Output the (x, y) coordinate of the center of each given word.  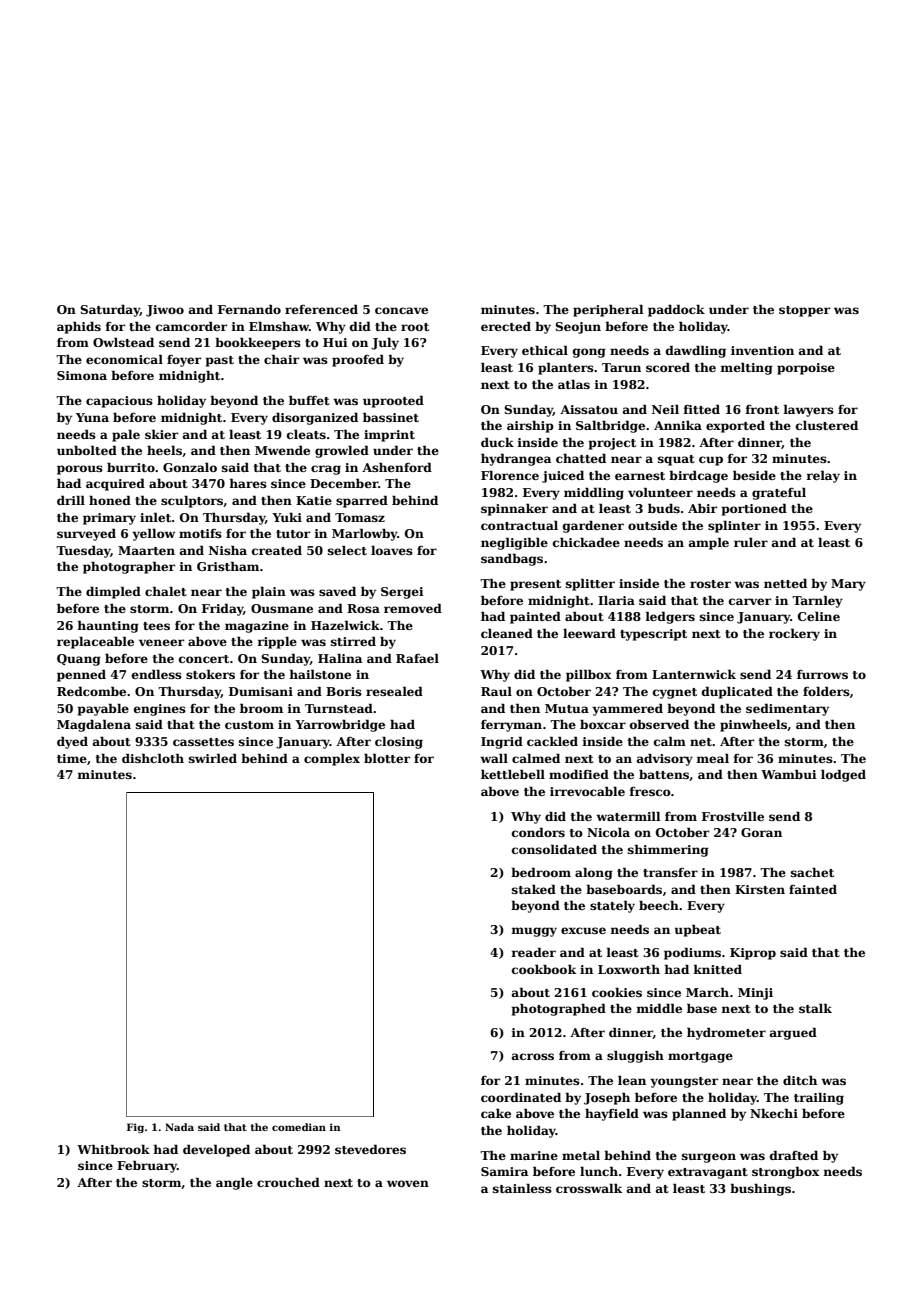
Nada (179, 1127)
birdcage (698, 476)
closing (399, 743)
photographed (559, 1009)
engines (160, 710)
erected (506, 326)
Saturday (110, 310)
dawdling (696, 351)
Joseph (607, 1098)
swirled (213, 758)
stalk (815, 1008)
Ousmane (282, 608)
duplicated (737, 692)
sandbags (512, 559)
